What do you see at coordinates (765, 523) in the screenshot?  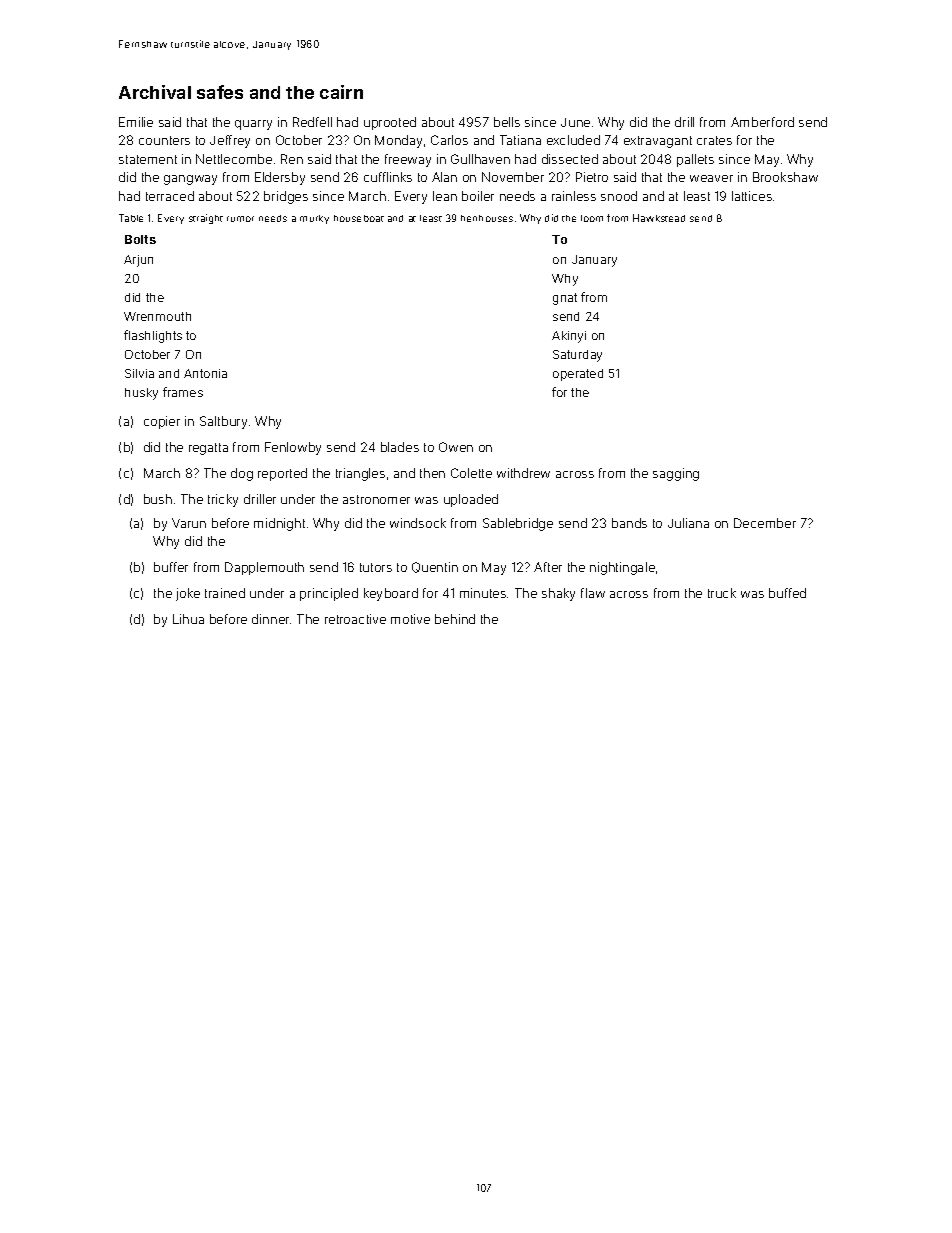 I see `December` at bounding box center [765, 523].
